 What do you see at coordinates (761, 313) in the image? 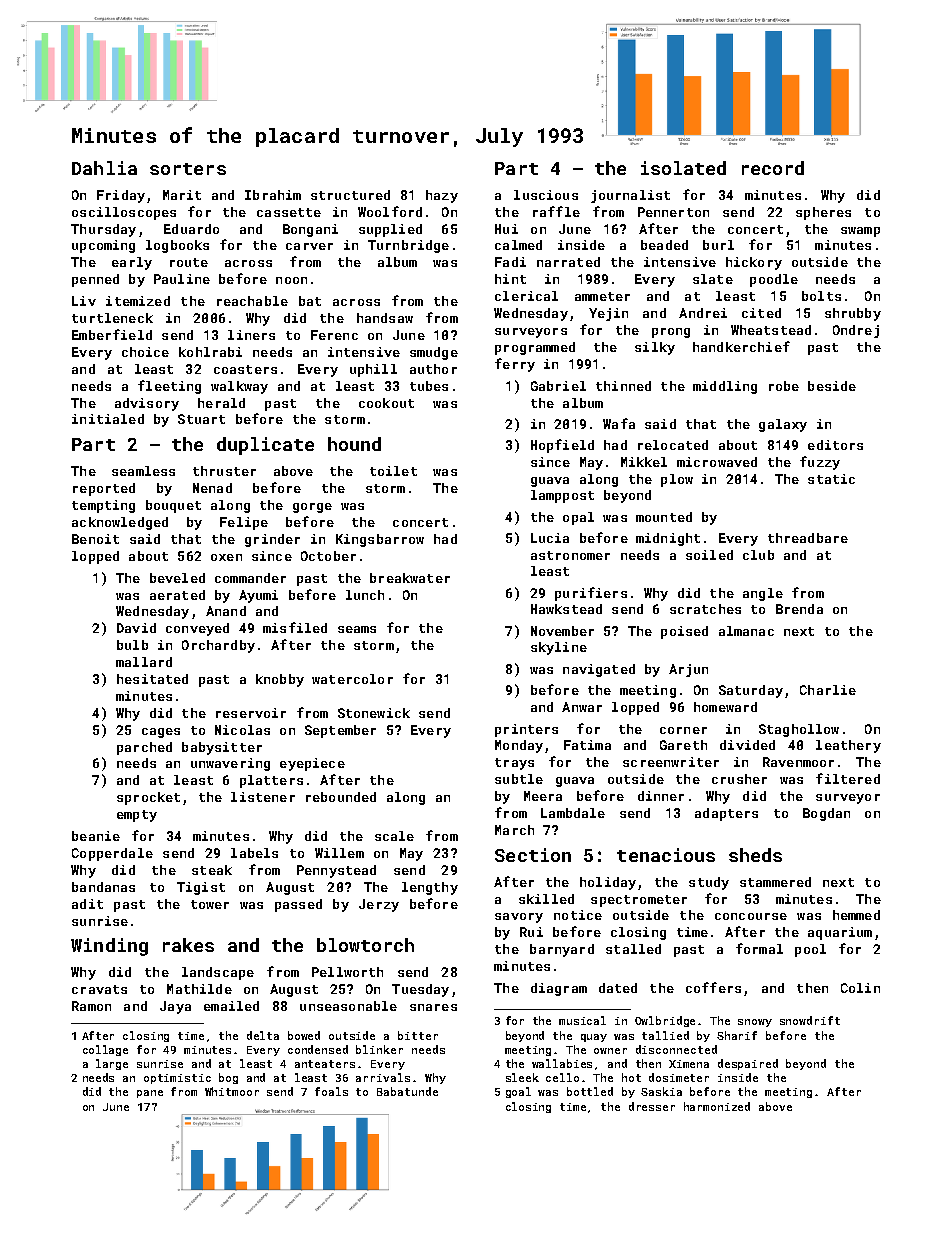
I see `cited` at bounding box center [761, 313].
